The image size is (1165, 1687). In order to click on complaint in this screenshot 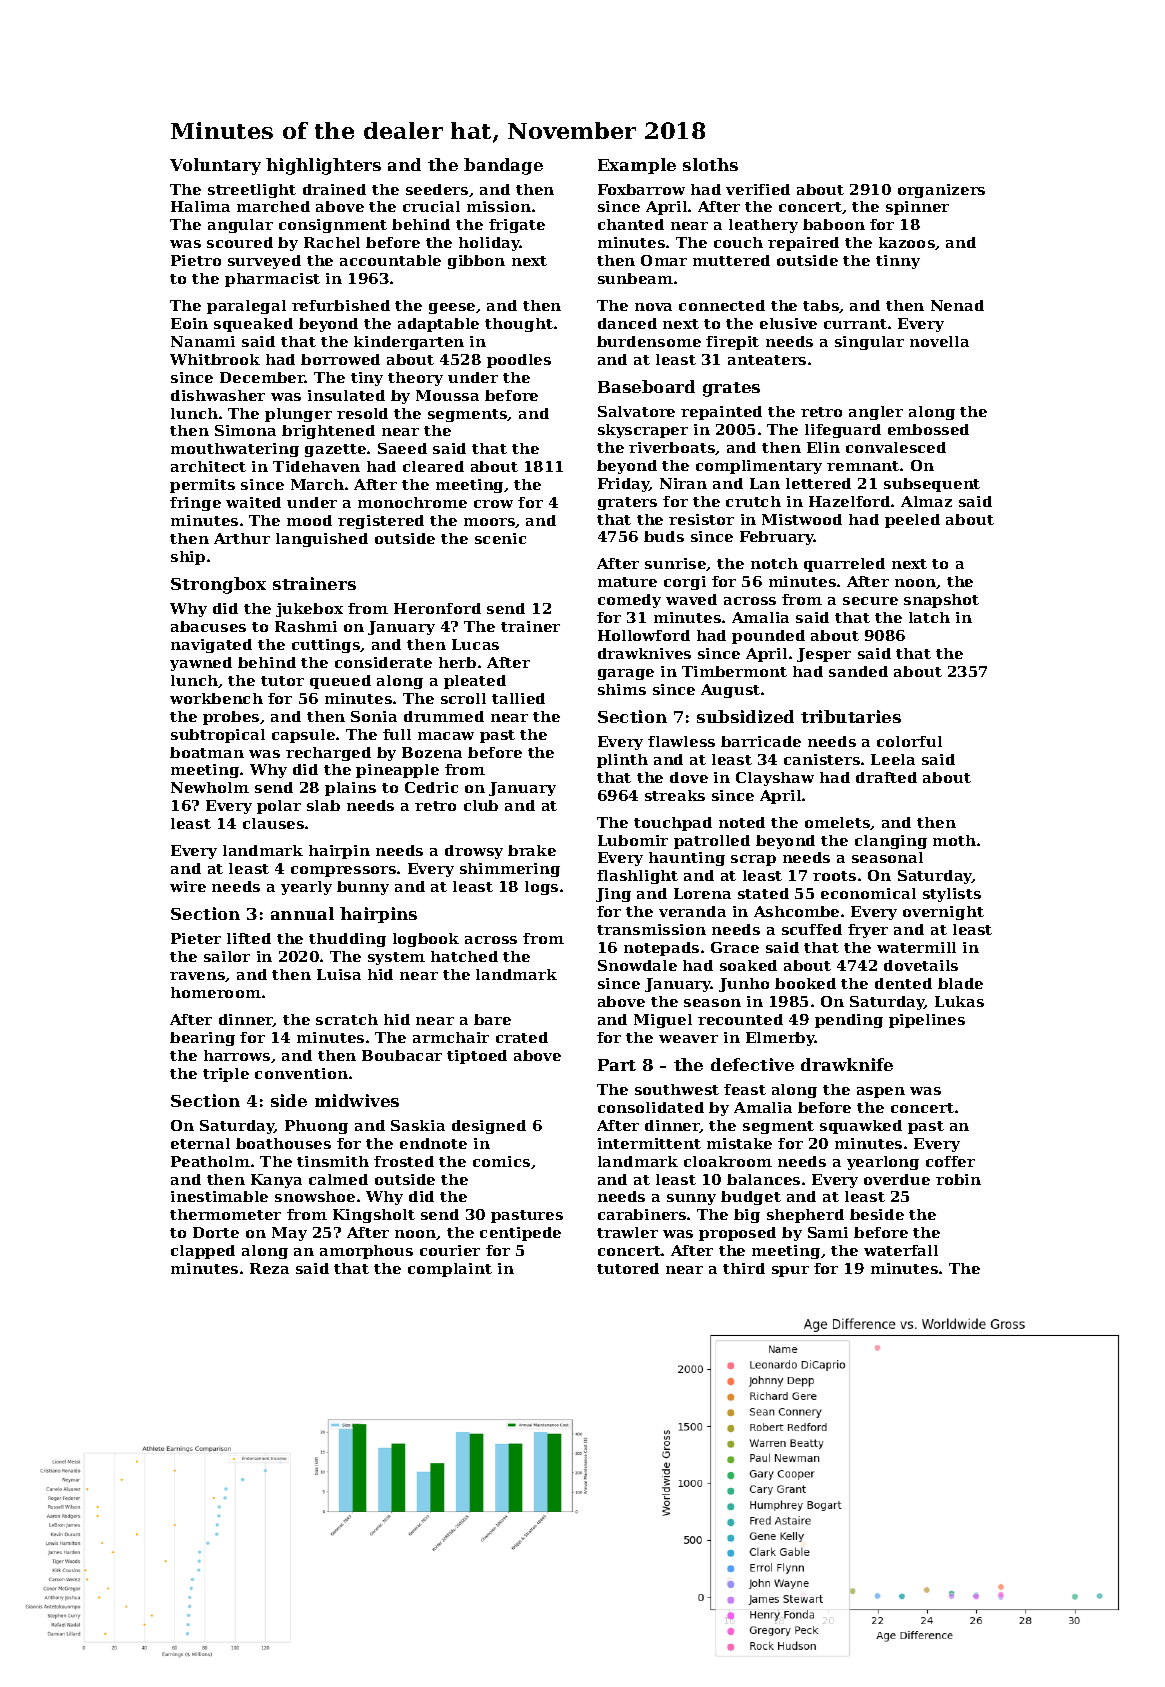, I will do `click(450, 1270)`.
